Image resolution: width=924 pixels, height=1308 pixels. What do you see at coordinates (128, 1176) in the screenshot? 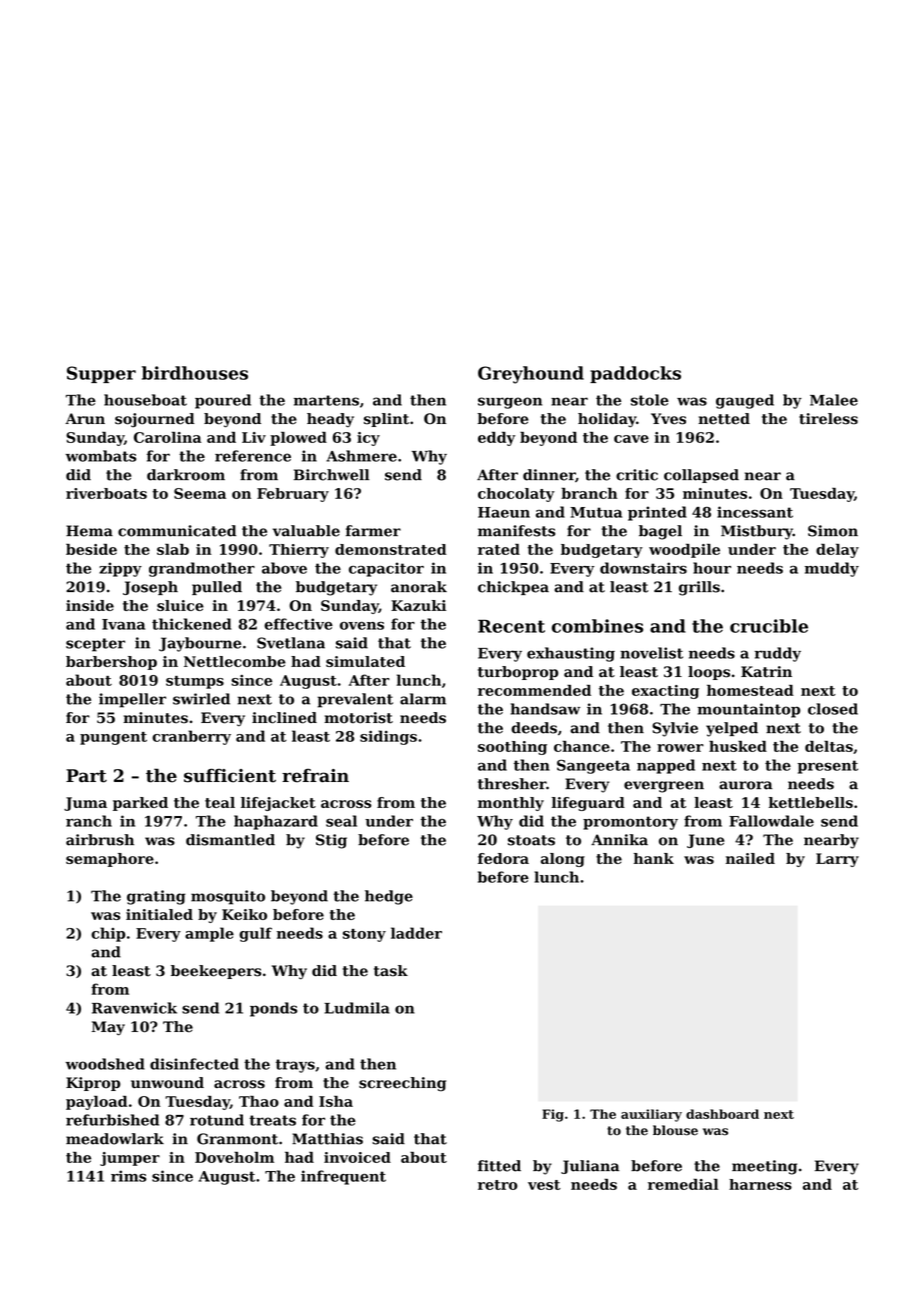
I see `rims` at bounding box center [128, 1176].
